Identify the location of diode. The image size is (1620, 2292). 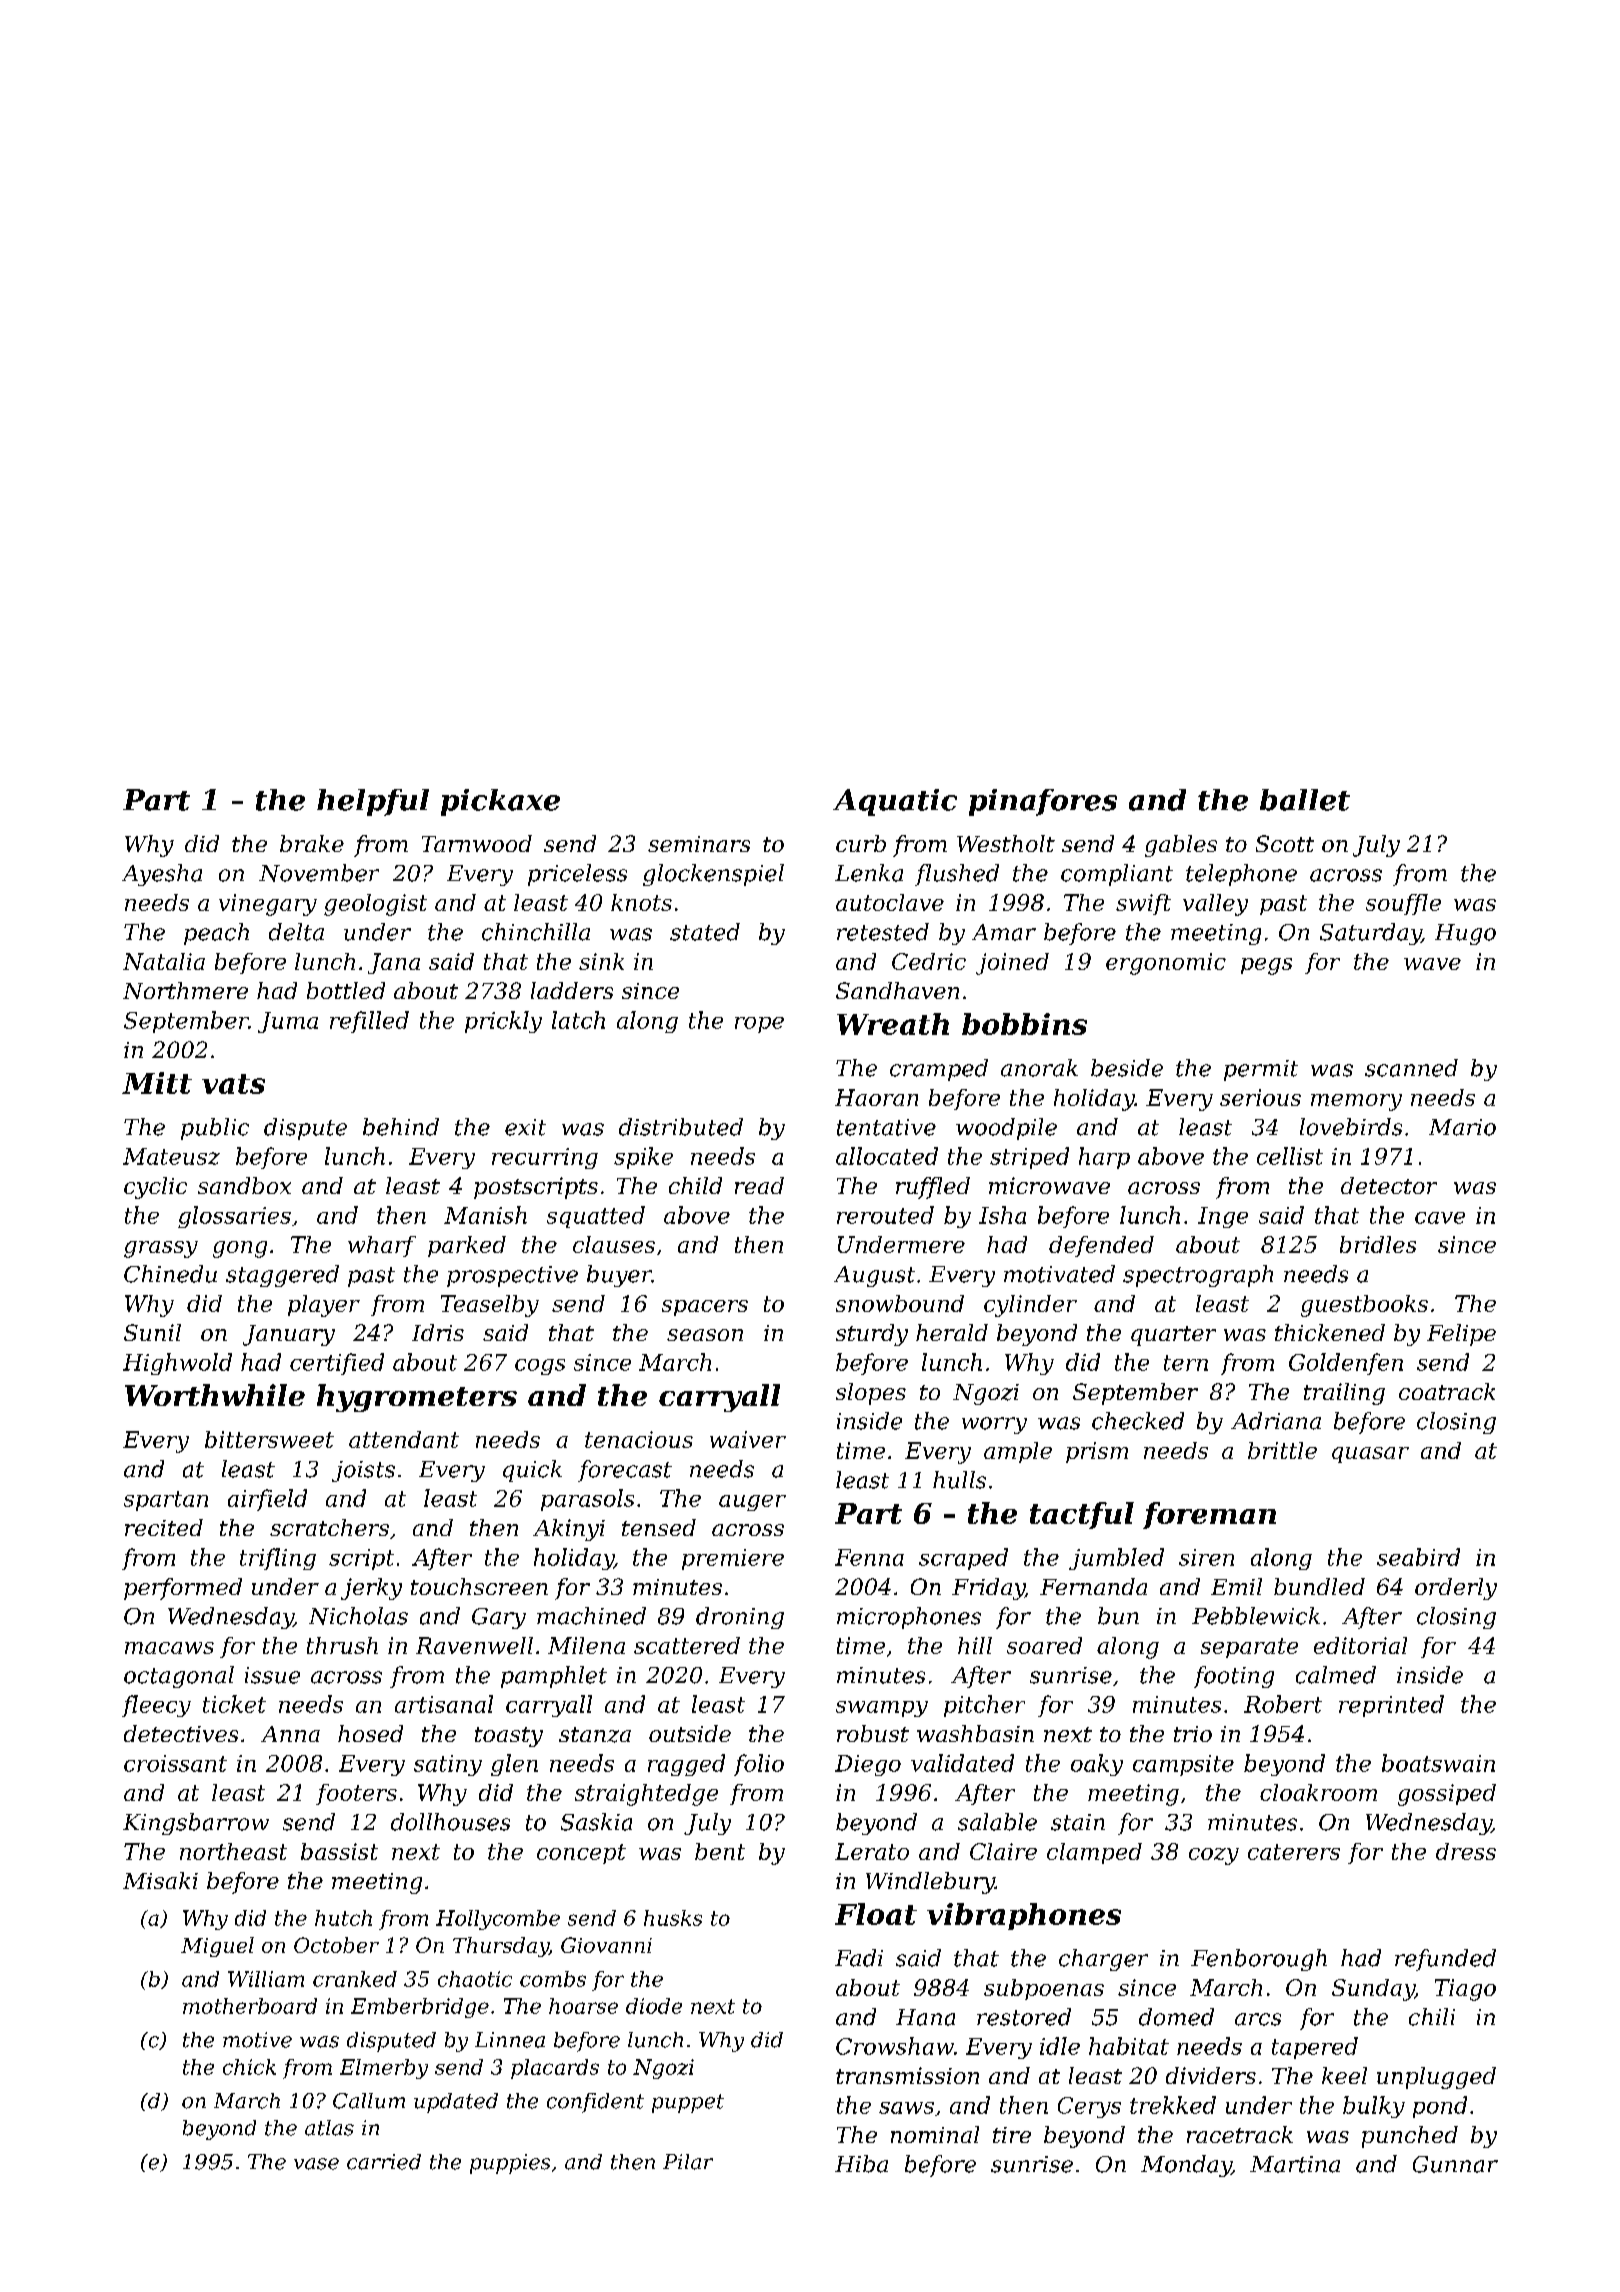
(654, 2006).
